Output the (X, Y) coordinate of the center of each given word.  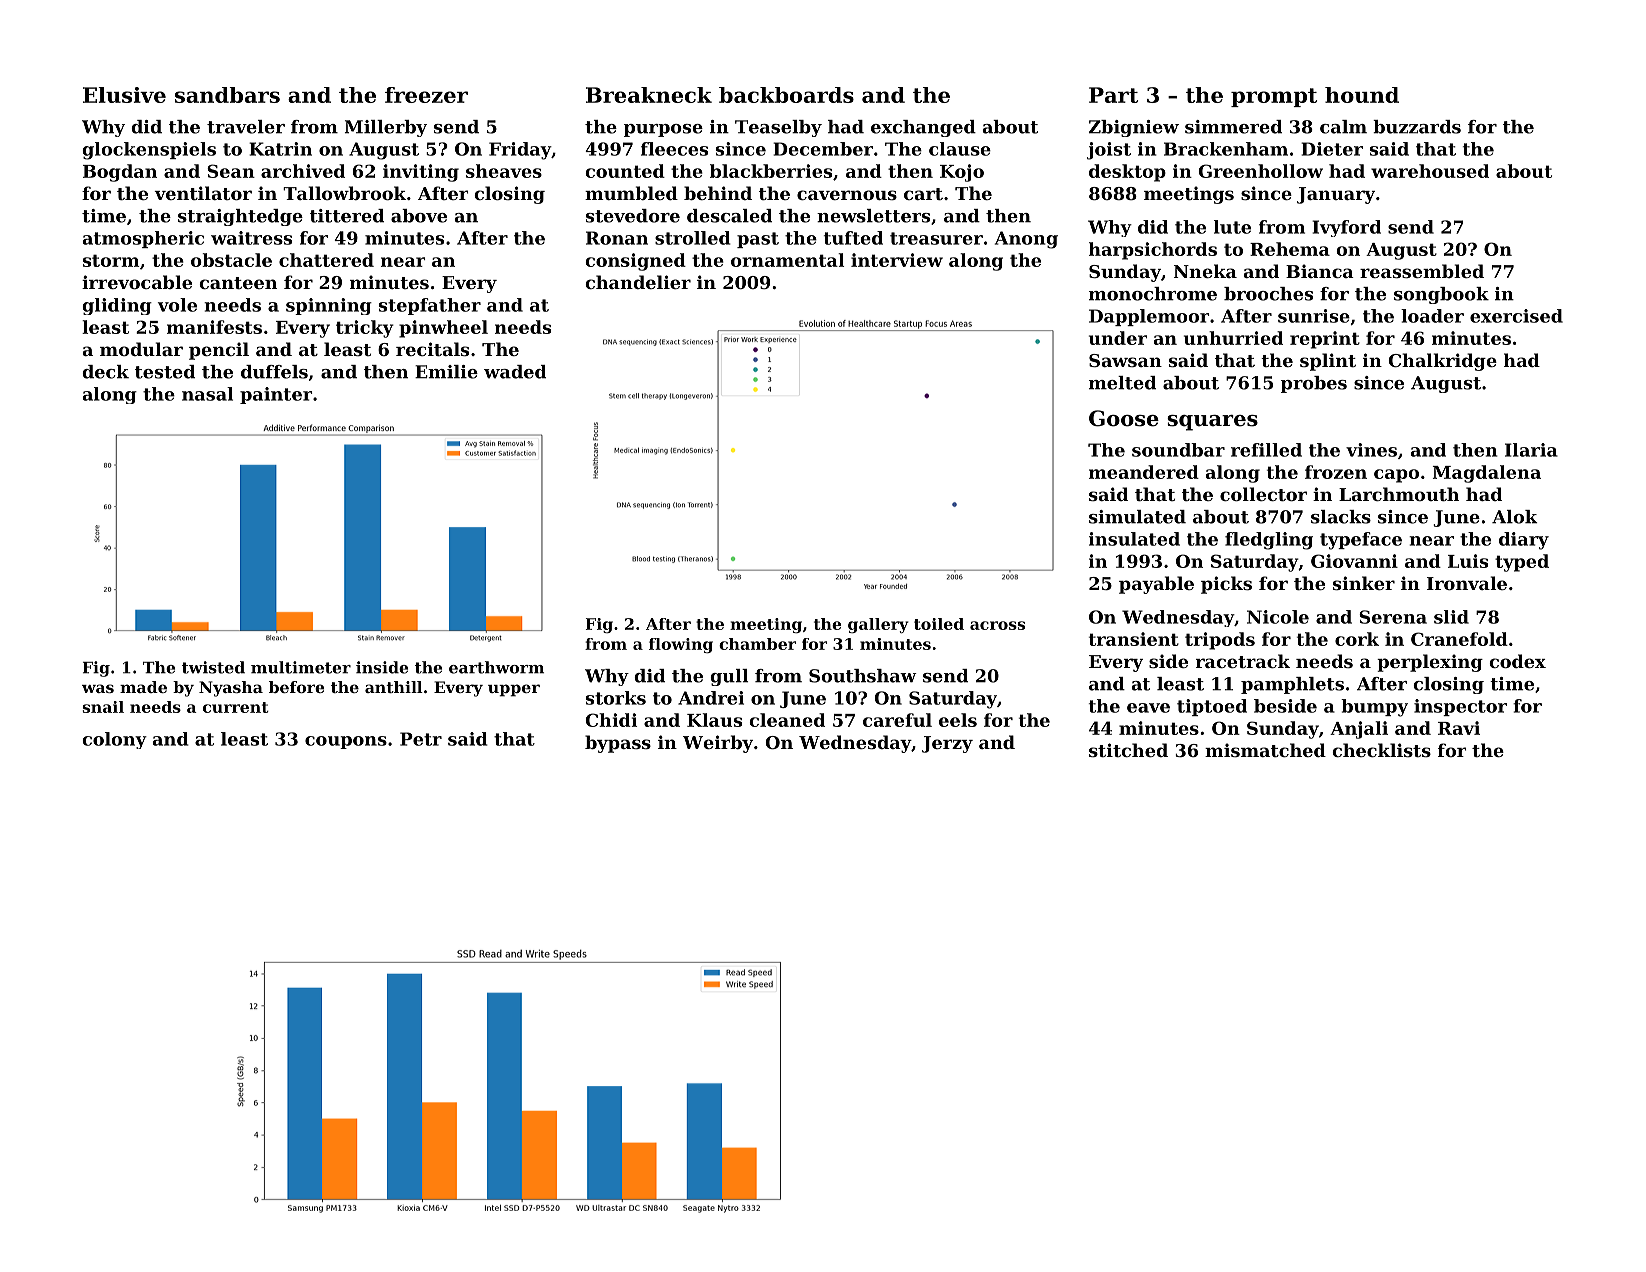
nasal (207, 394)
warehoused (1430, 171)
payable (1156, 585)
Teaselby (778, 128)
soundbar (1178, 450)
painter (276, 395)
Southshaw (863, 676)
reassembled (1422, 271)
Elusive (124, 95)
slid (1451, 617)
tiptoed (1212, 707)
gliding (117, 306)
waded (515, 372)
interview (897, 260)
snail (103, 707)
